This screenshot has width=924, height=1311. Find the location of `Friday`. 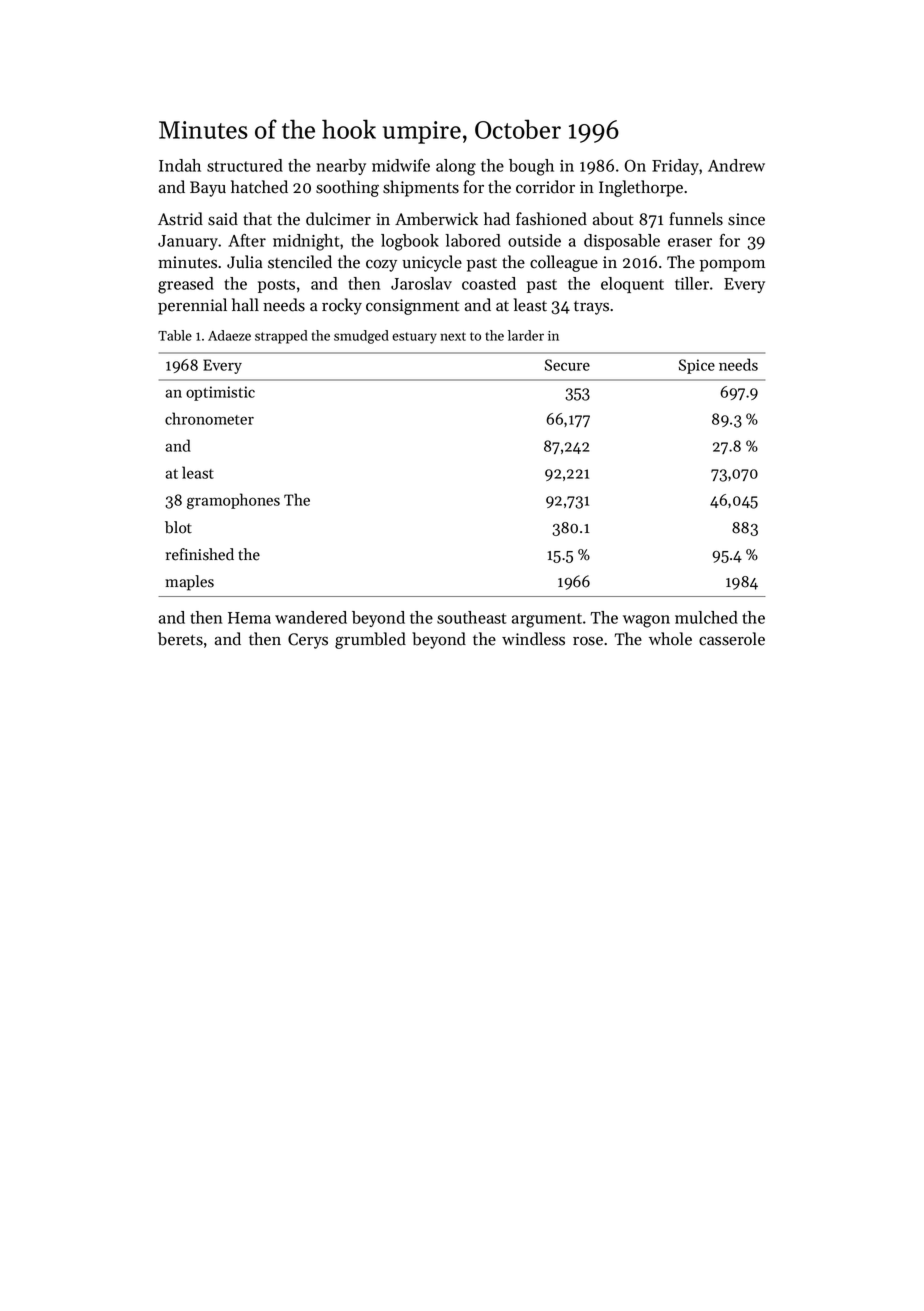

Friday is located at coordinates (676, 167).
